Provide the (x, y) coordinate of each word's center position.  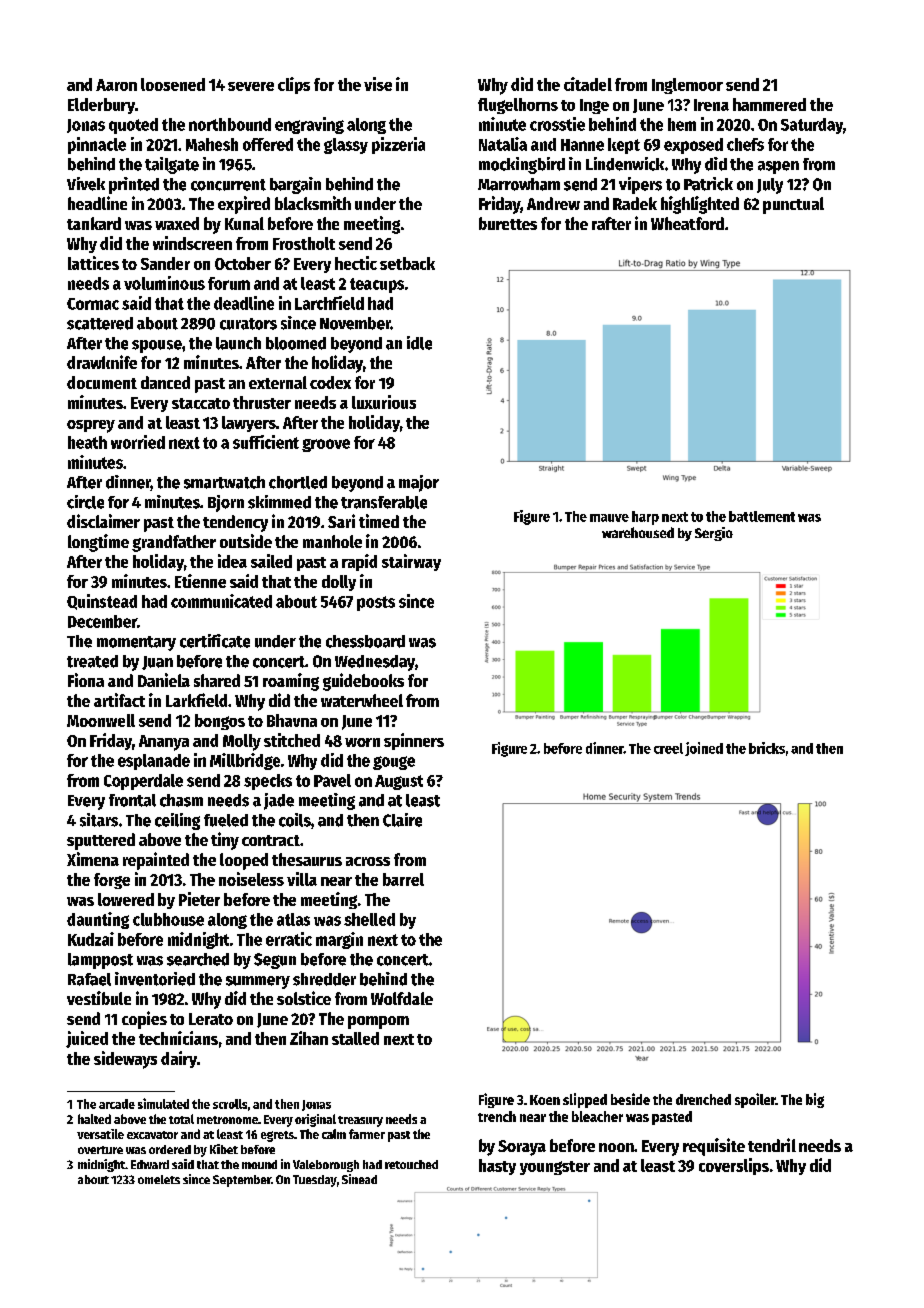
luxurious (384, 402)
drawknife (102, 362)
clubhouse (168, 919)
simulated (163, 1103)
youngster (555, 1168)
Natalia (503, 144)
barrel (403, 879)
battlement (762, 516)
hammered (769, 104)
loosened (173, 84)
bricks (767, 748)
